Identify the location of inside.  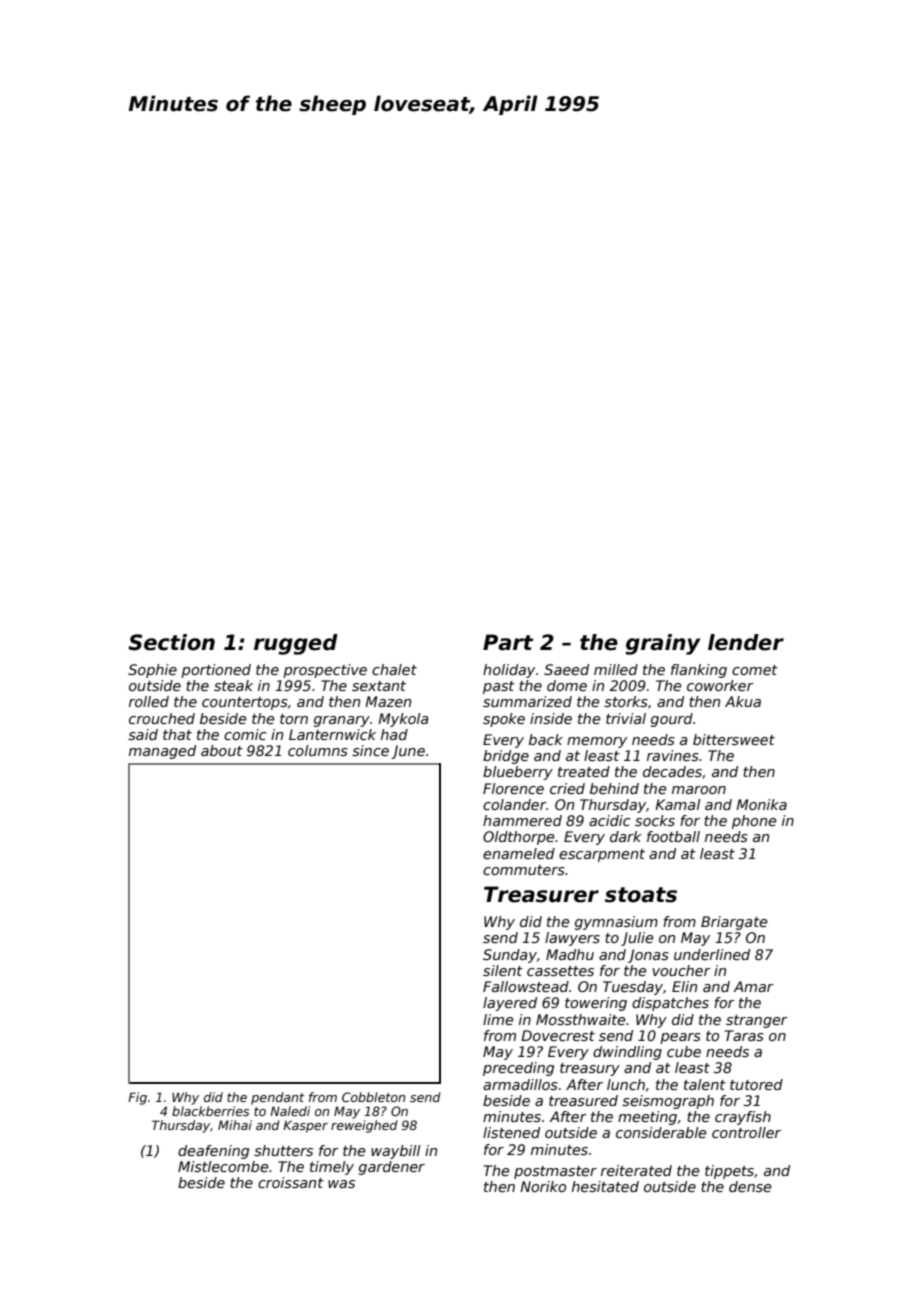
(551, 718).
